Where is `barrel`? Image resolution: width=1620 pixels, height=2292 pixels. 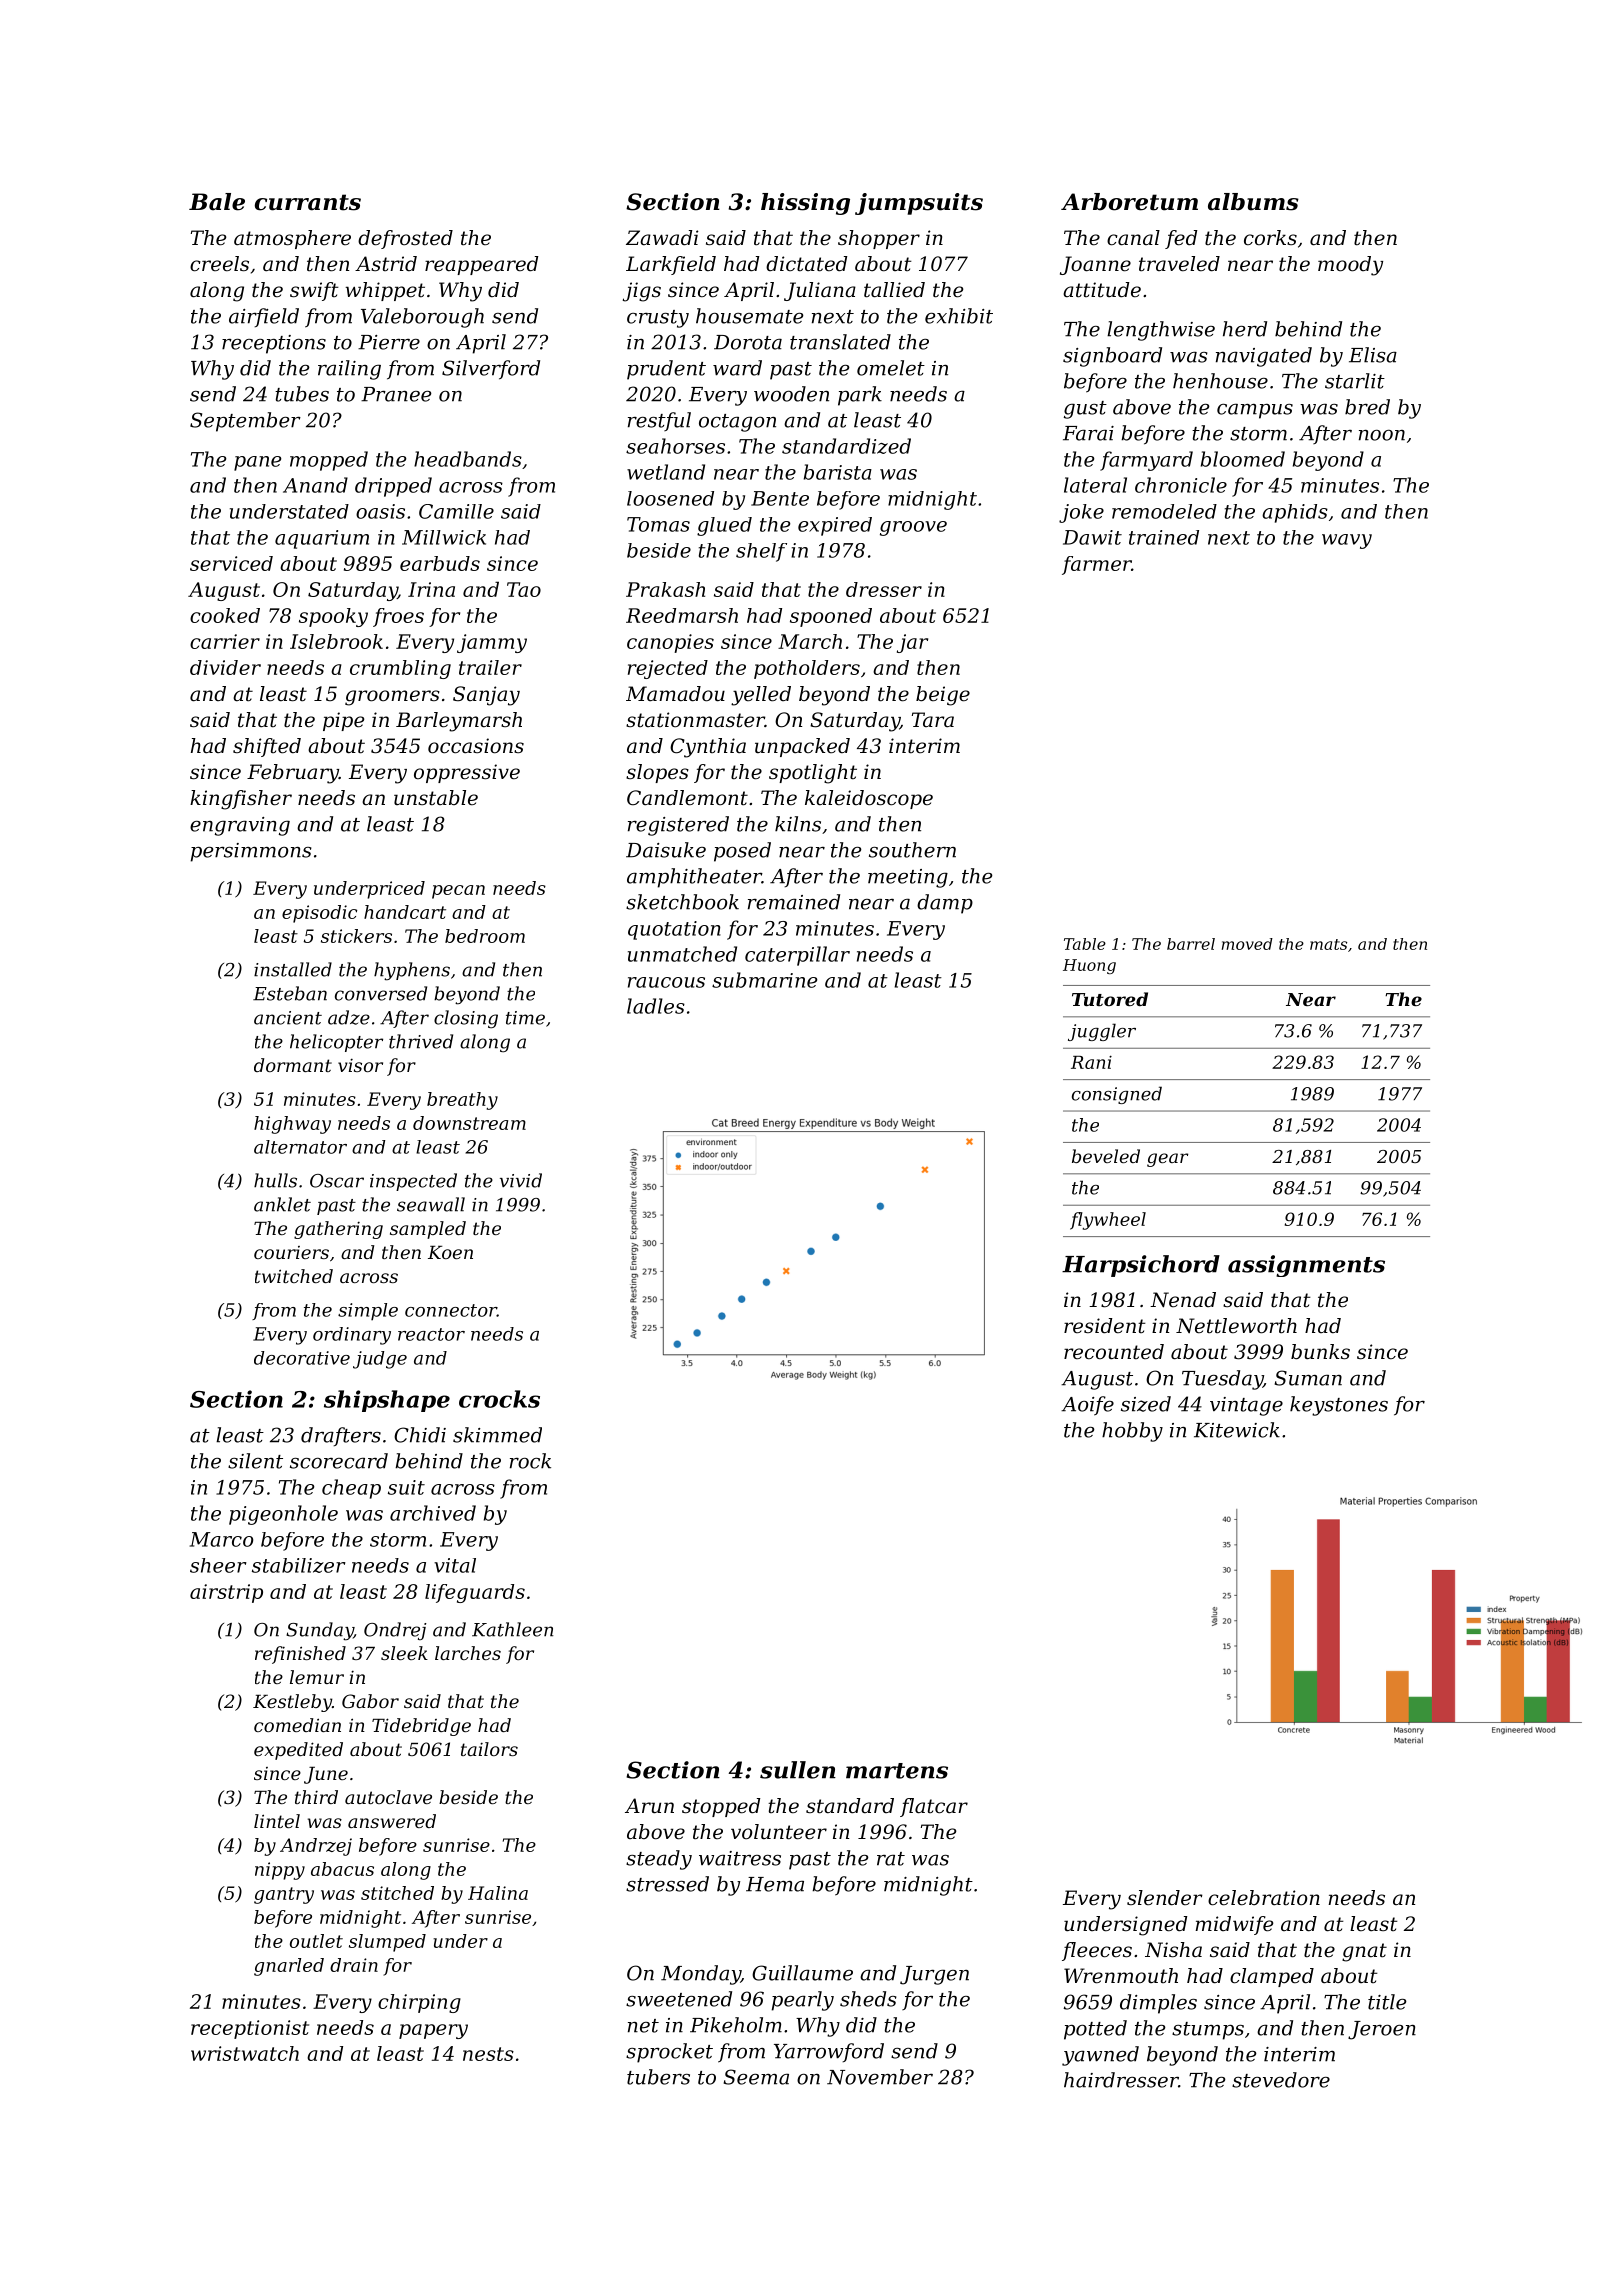 barrel is located at coordinates (1191, 944).
